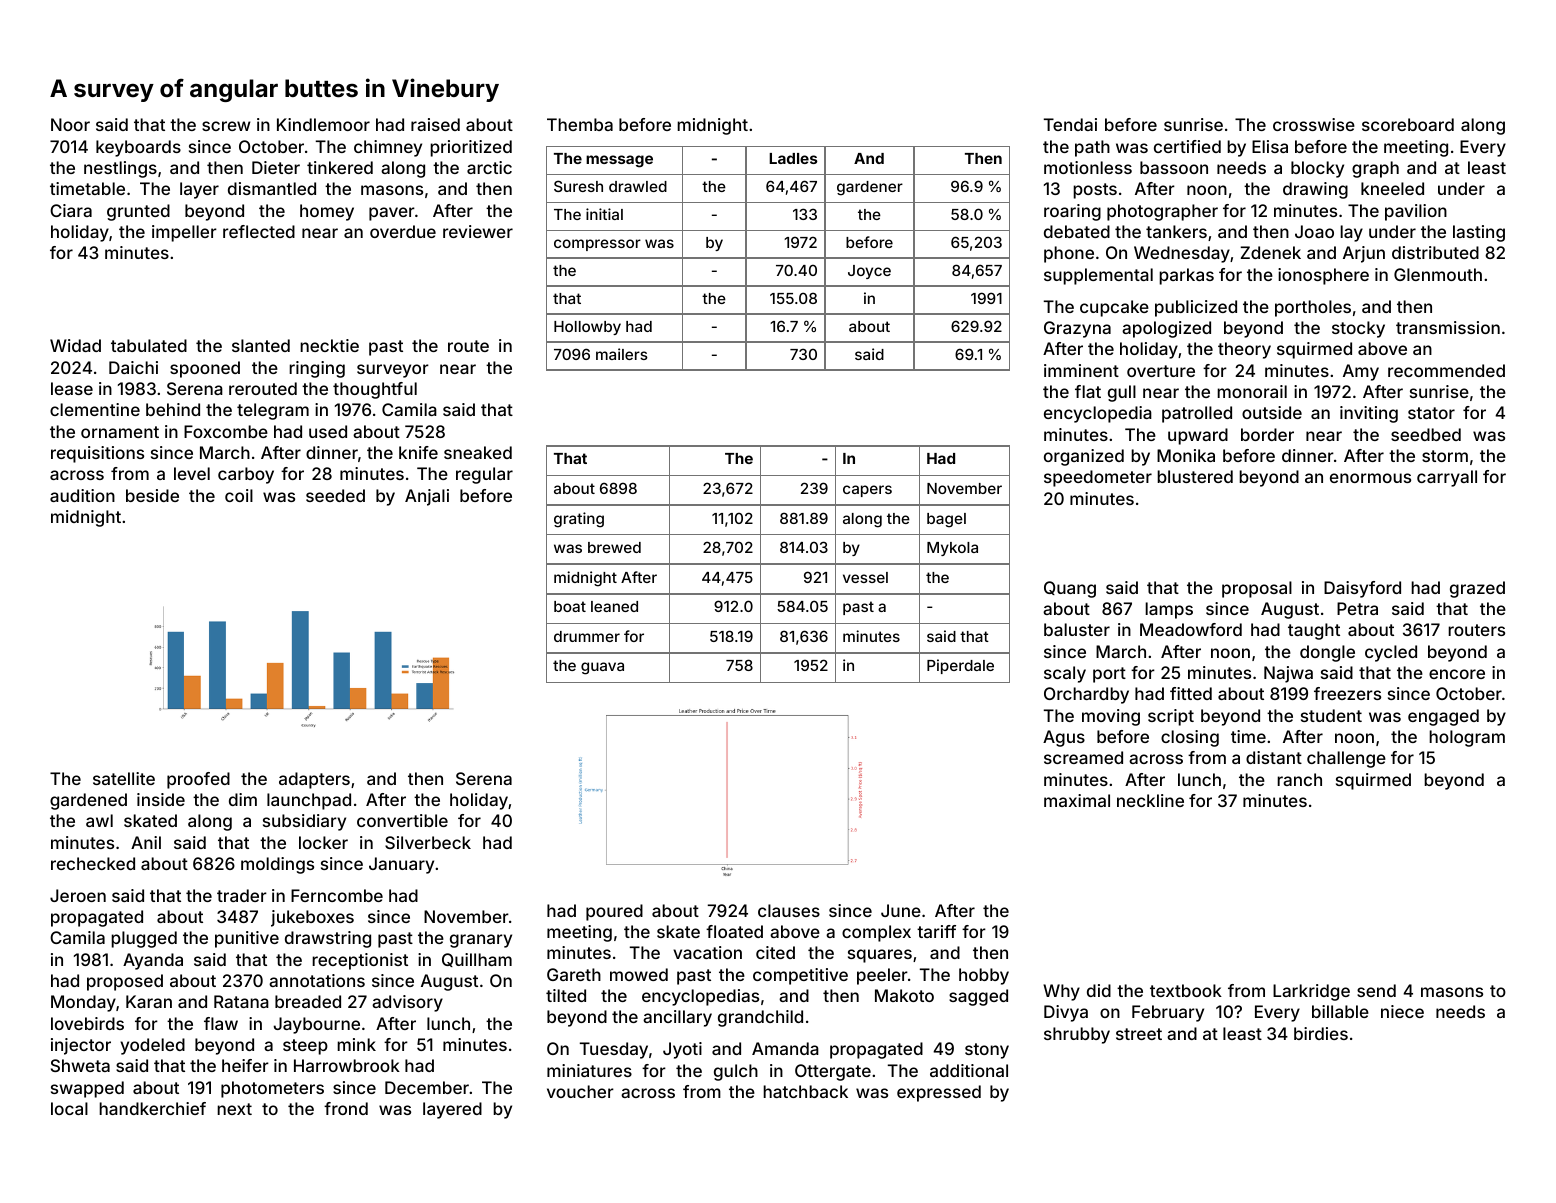 This screenshot has height=1203, width=1556. I want to click on upward, so click(1198, 436).
